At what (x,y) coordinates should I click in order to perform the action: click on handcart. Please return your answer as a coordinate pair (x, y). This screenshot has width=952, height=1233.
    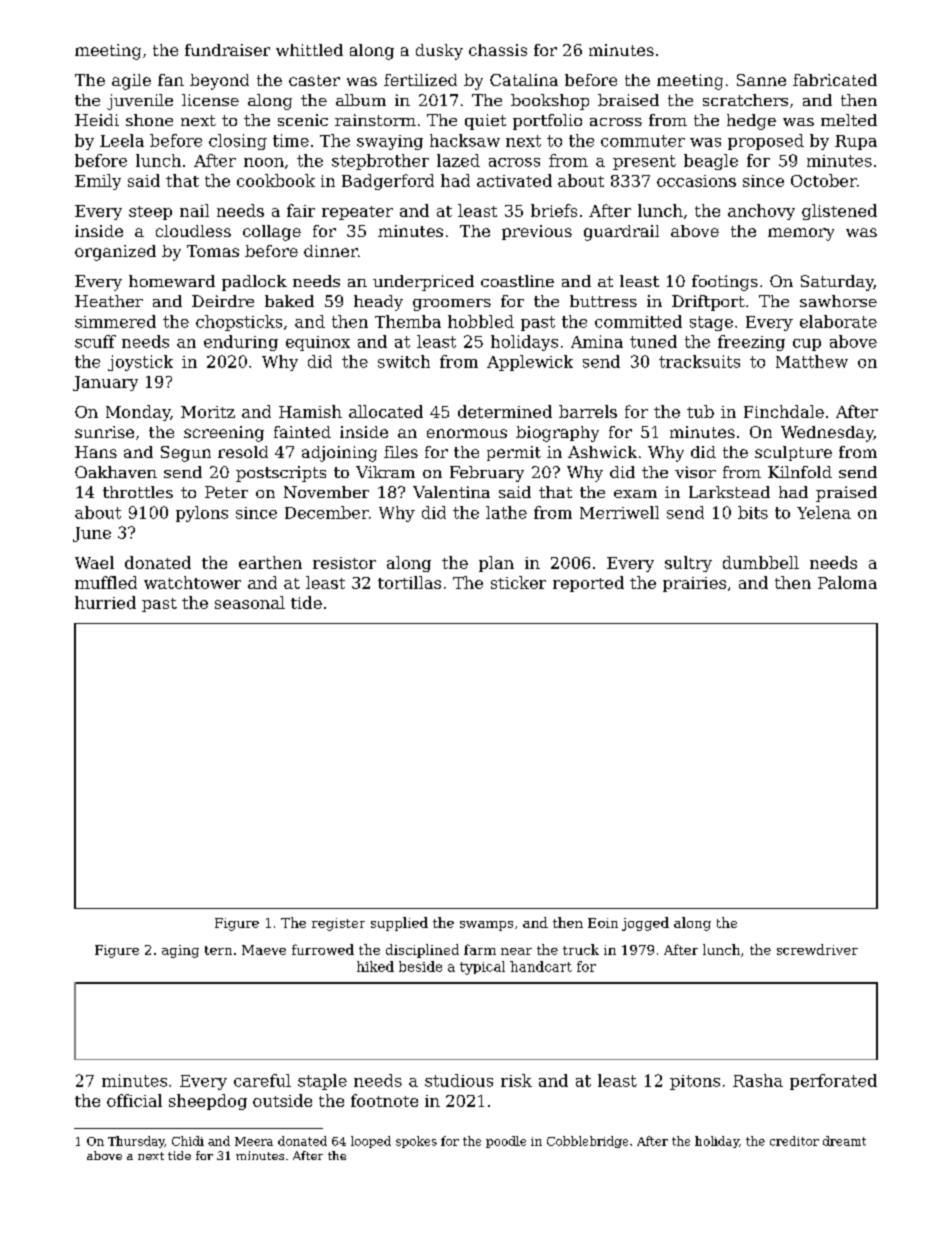
    Looking at the image, I should click on (541, 966).
